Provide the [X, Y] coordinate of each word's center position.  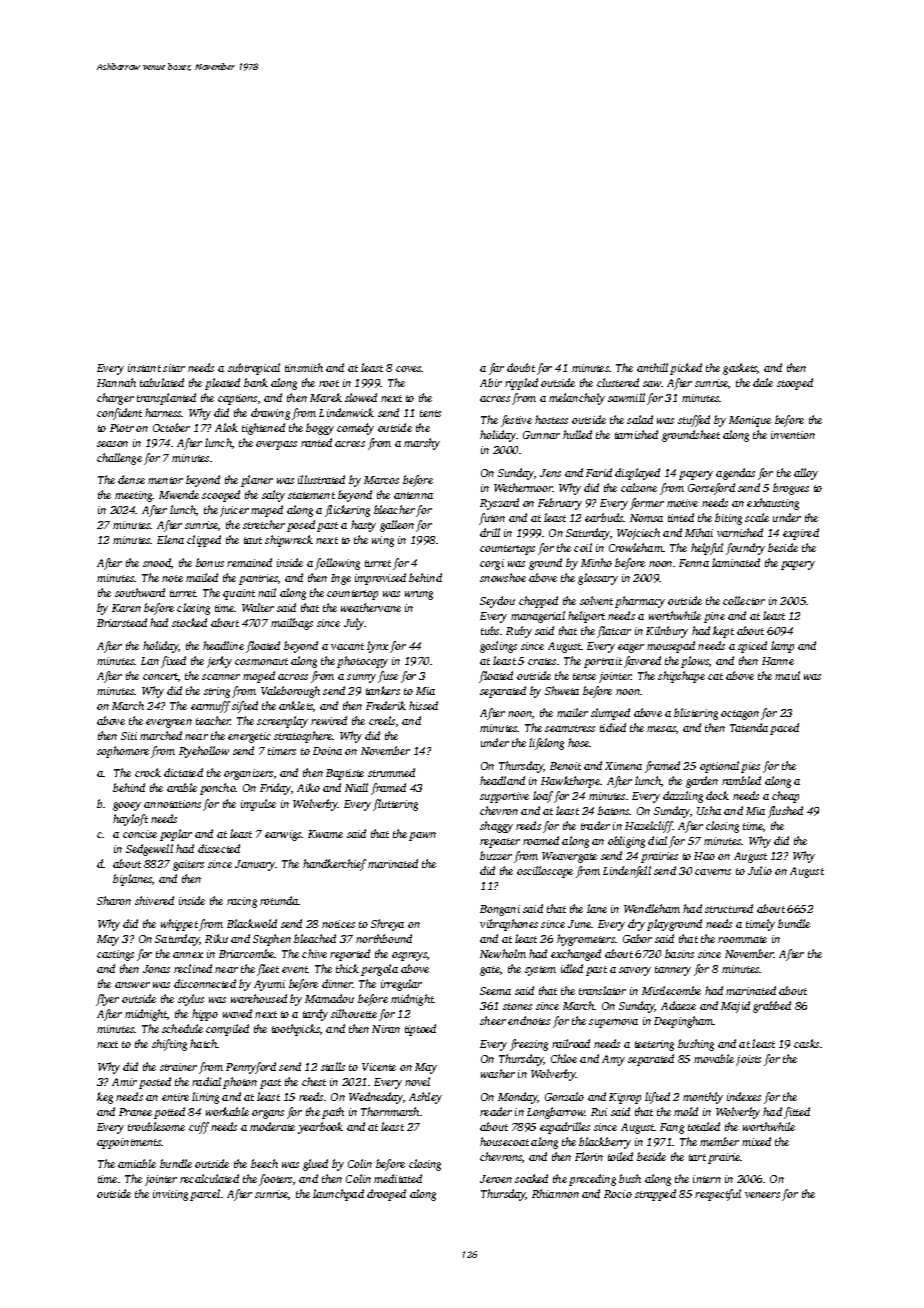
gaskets [740, 369]
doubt [521, 367]
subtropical [254, 369]
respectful [718, 1195]
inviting [170, 1195]
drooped [386, 1195]
